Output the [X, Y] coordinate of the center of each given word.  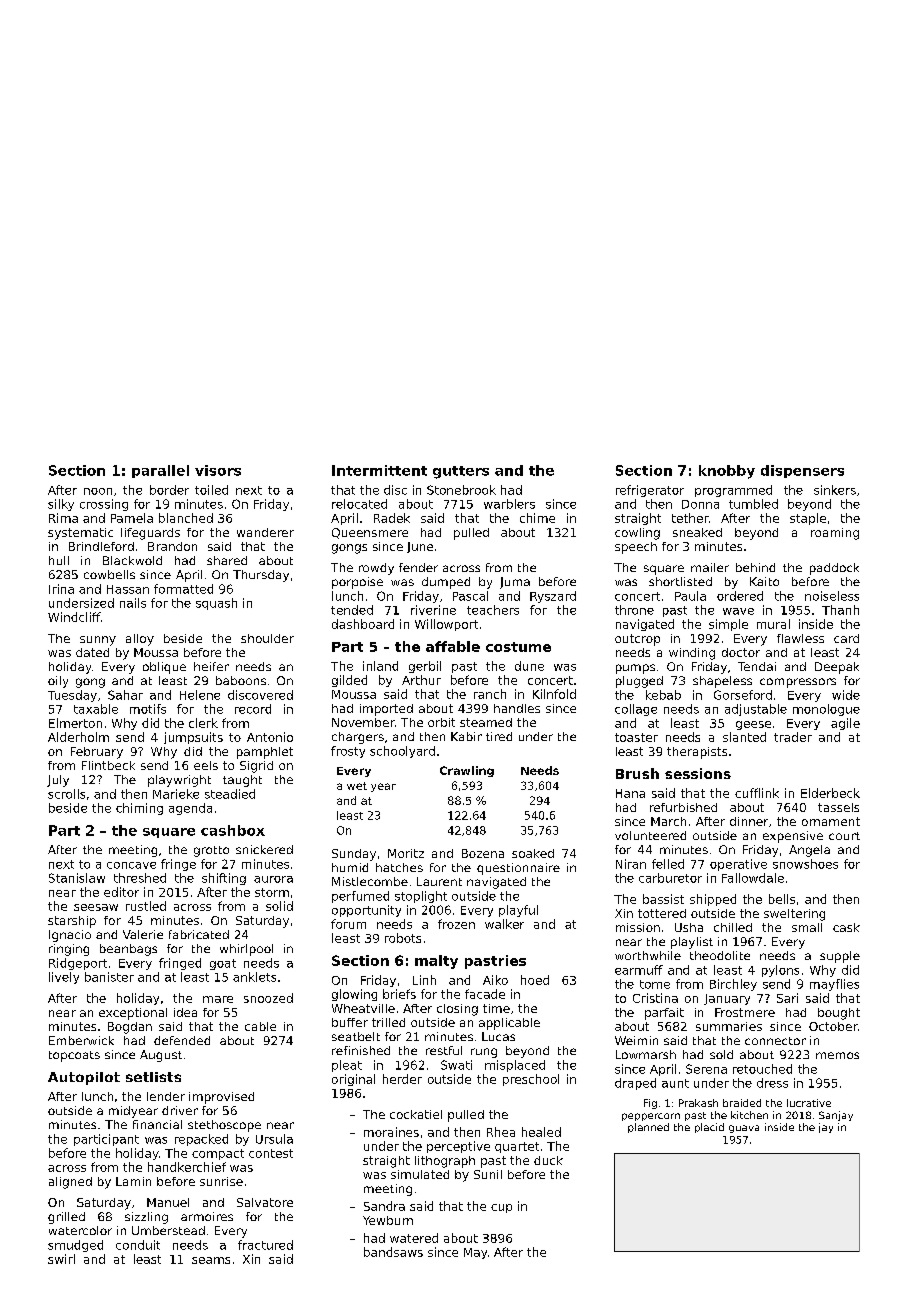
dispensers [802, 471]
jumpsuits [193, 738]
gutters [461, 472]
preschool [531, 1080]
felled [668, 864]
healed [541, 1132]
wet [357, 786]
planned [648, 1128]
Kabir [466, 736]
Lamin [133, 1181]
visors [218, 470]
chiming [139, 809]
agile [845, 724]
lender [166, 1096]
